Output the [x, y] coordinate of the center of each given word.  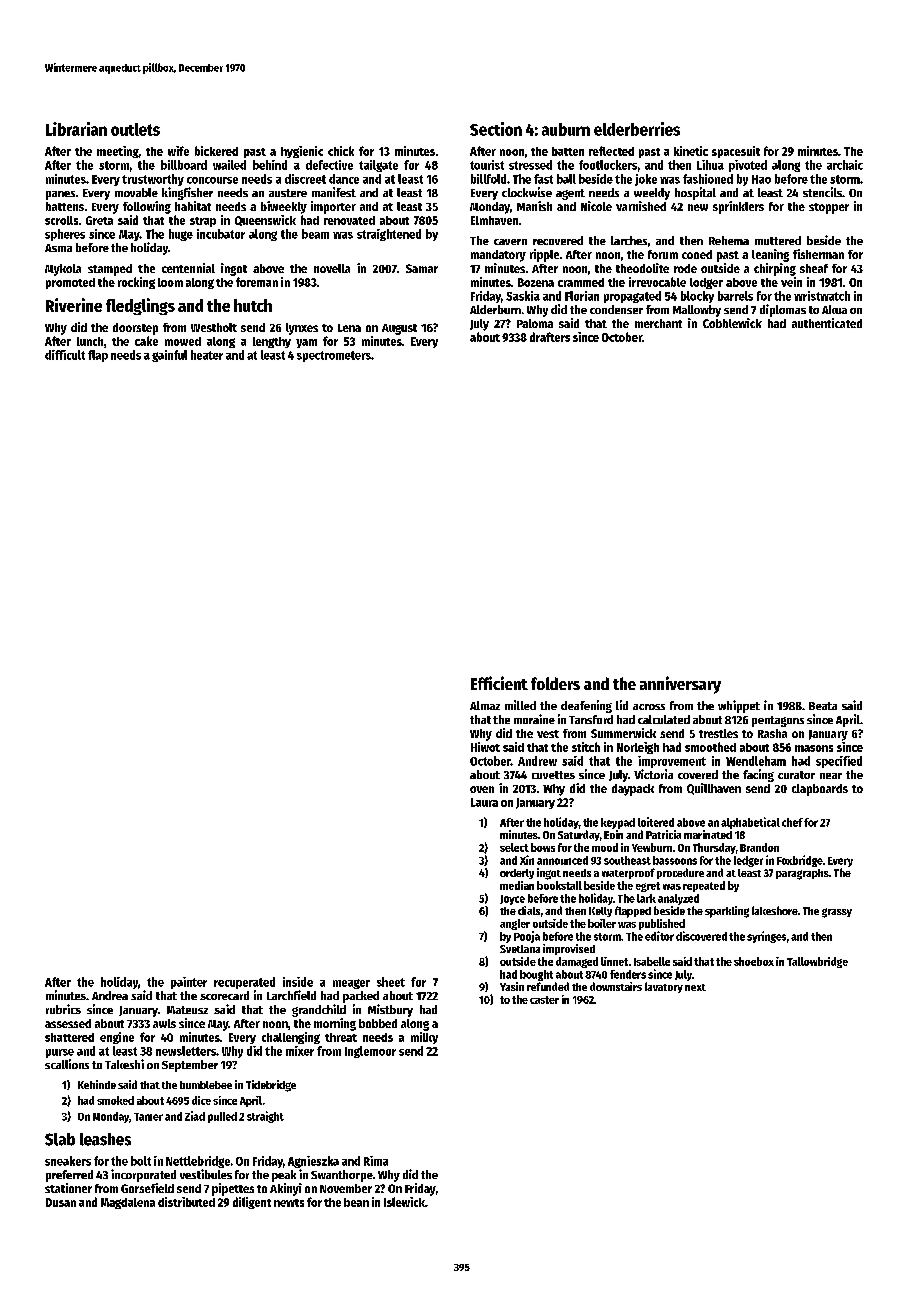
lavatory [664, 987]
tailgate [378, 166]
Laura [484, 802]
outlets [135, 129]
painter [189, 983]
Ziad [195, 1116]
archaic [845, 165]
